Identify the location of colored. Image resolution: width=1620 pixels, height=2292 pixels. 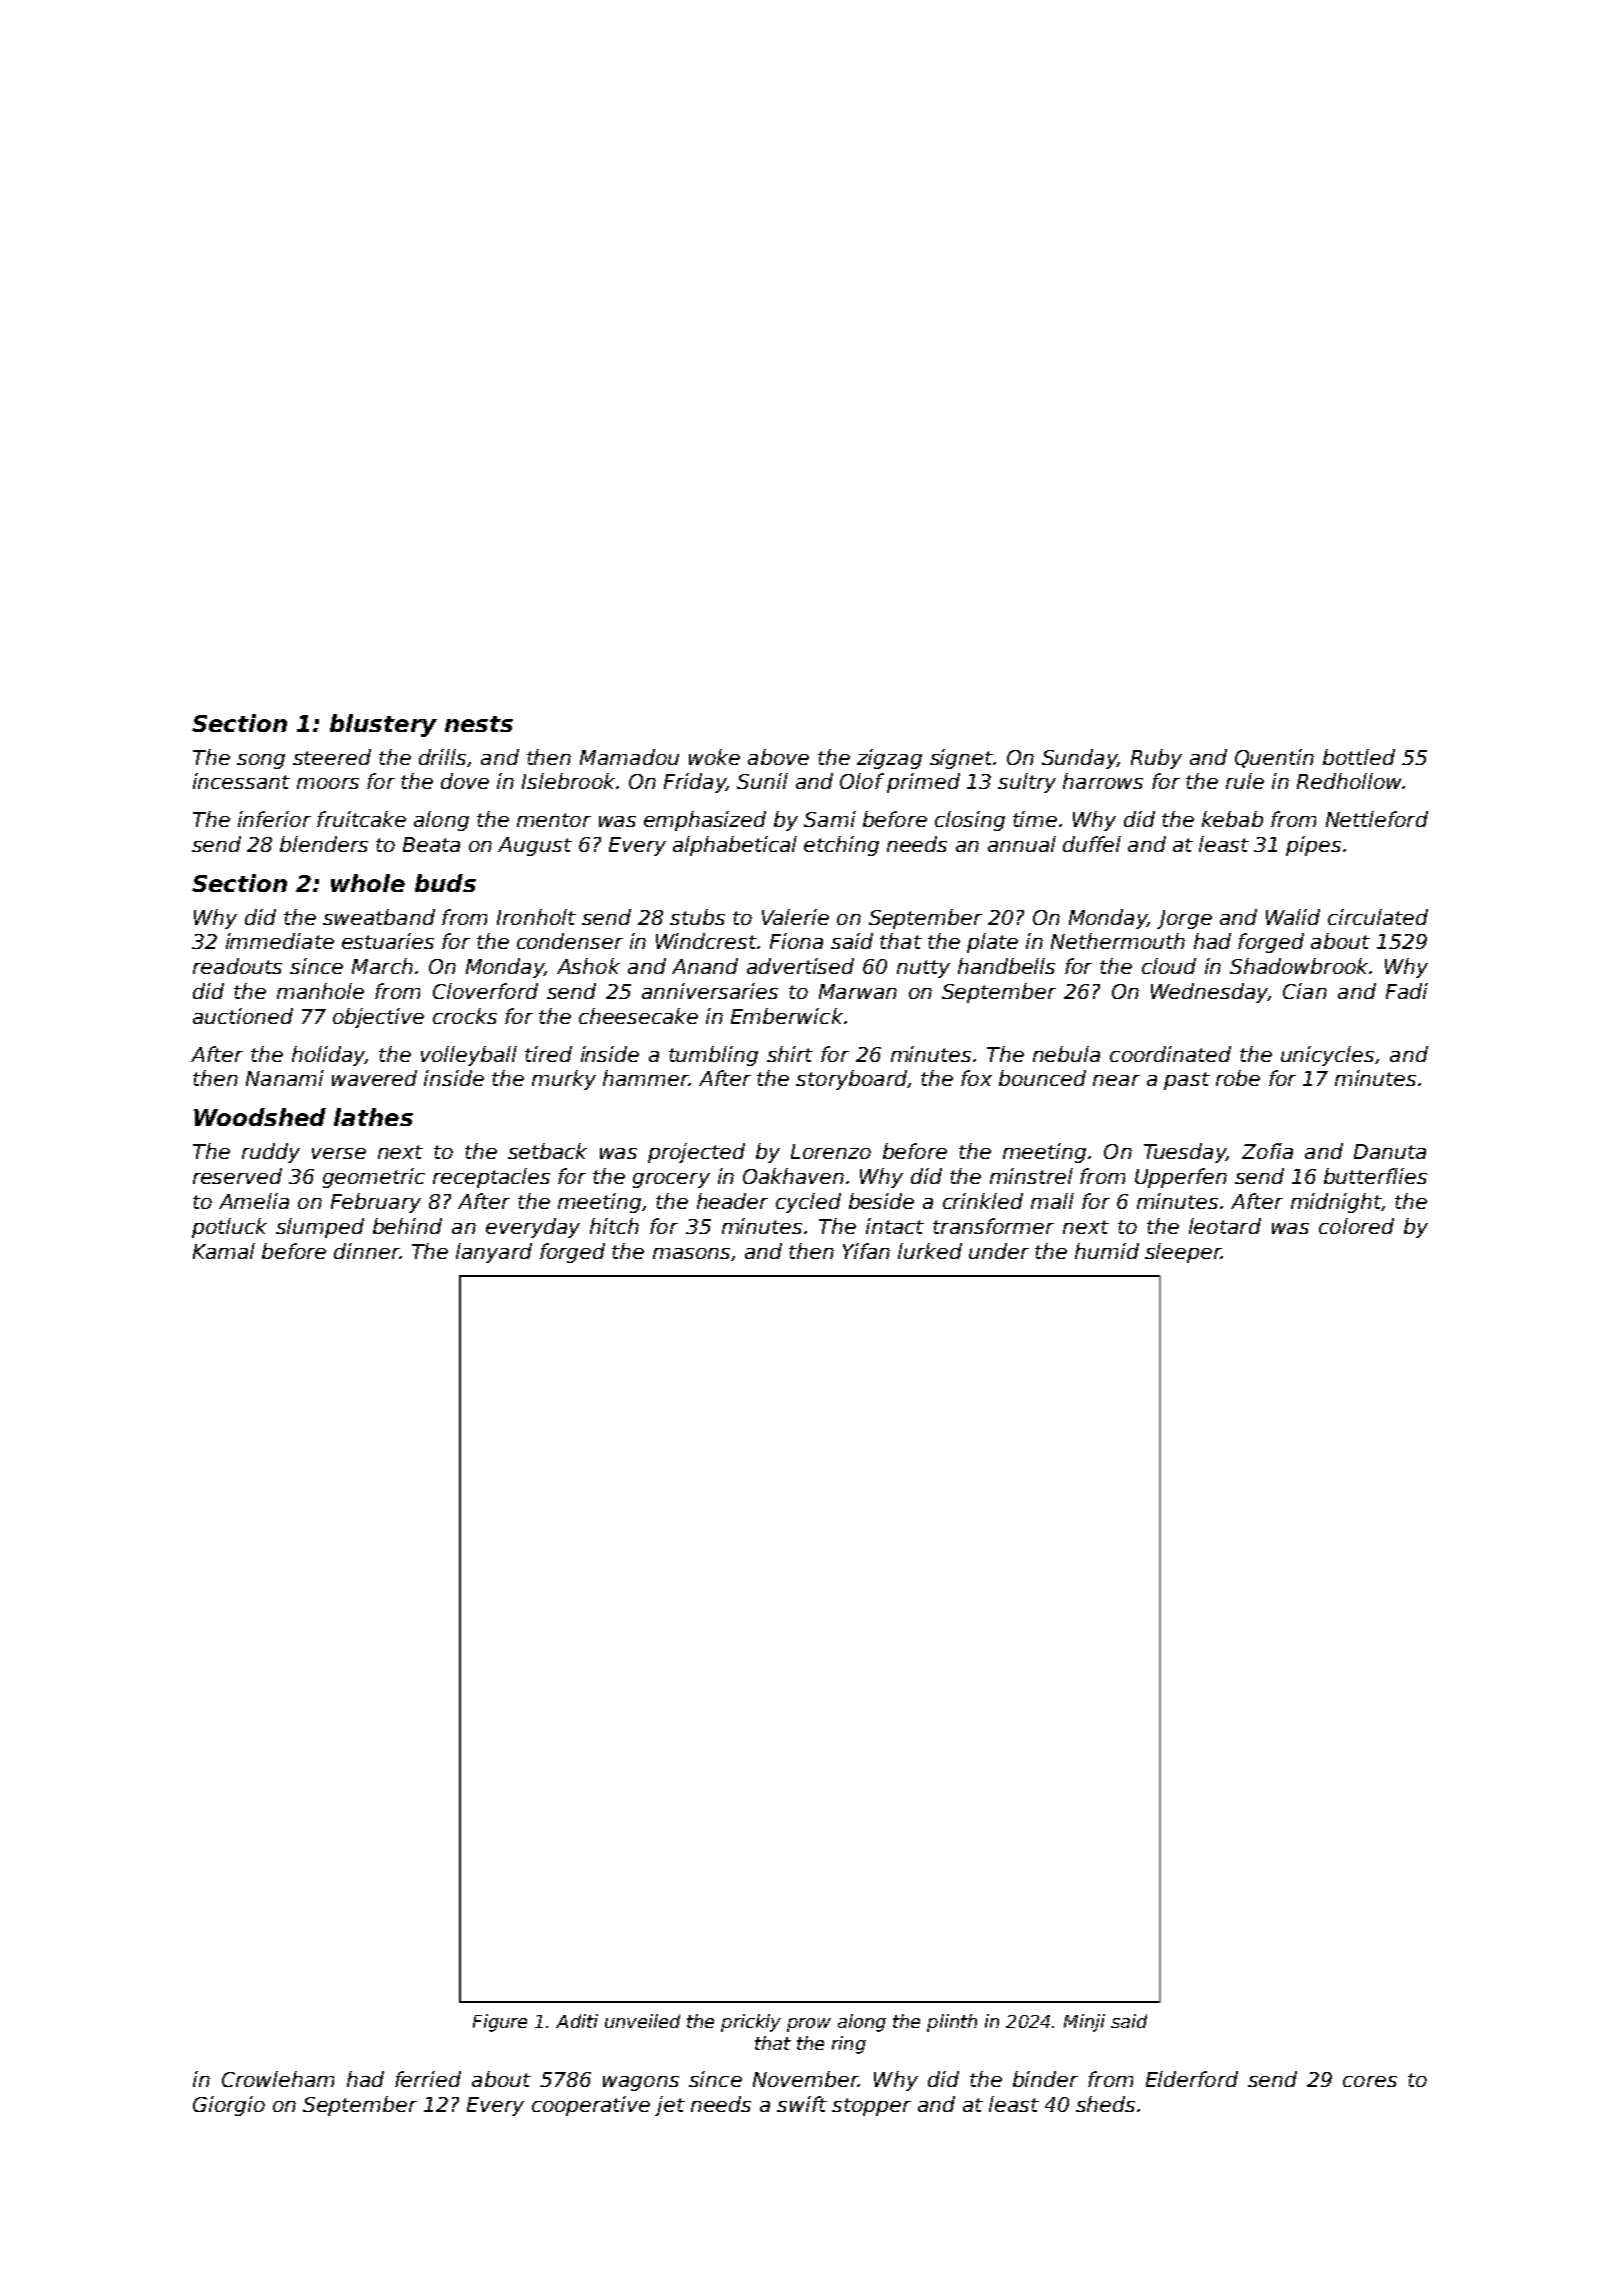
(1356, 1226).
